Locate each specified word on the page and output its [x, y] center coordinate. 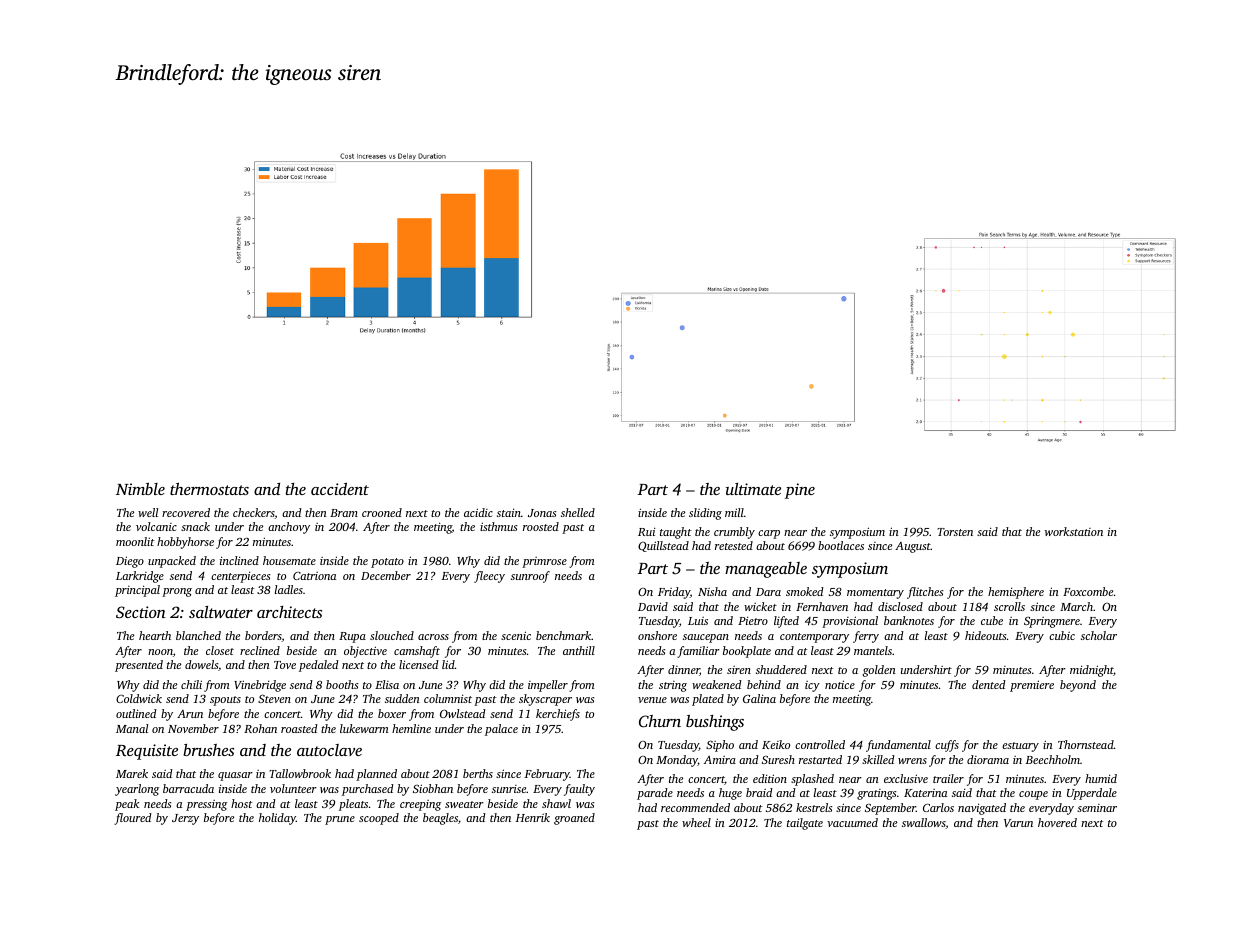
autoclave [329, 750]
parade [655, 794]
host [242, 803]
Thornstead [1086, 744]
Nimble [140, 489]
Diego [130, 562]
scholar [1099, 635]
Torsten [955, 532]
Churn [660, 721]
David [653, 606]
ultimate [753, 489]
